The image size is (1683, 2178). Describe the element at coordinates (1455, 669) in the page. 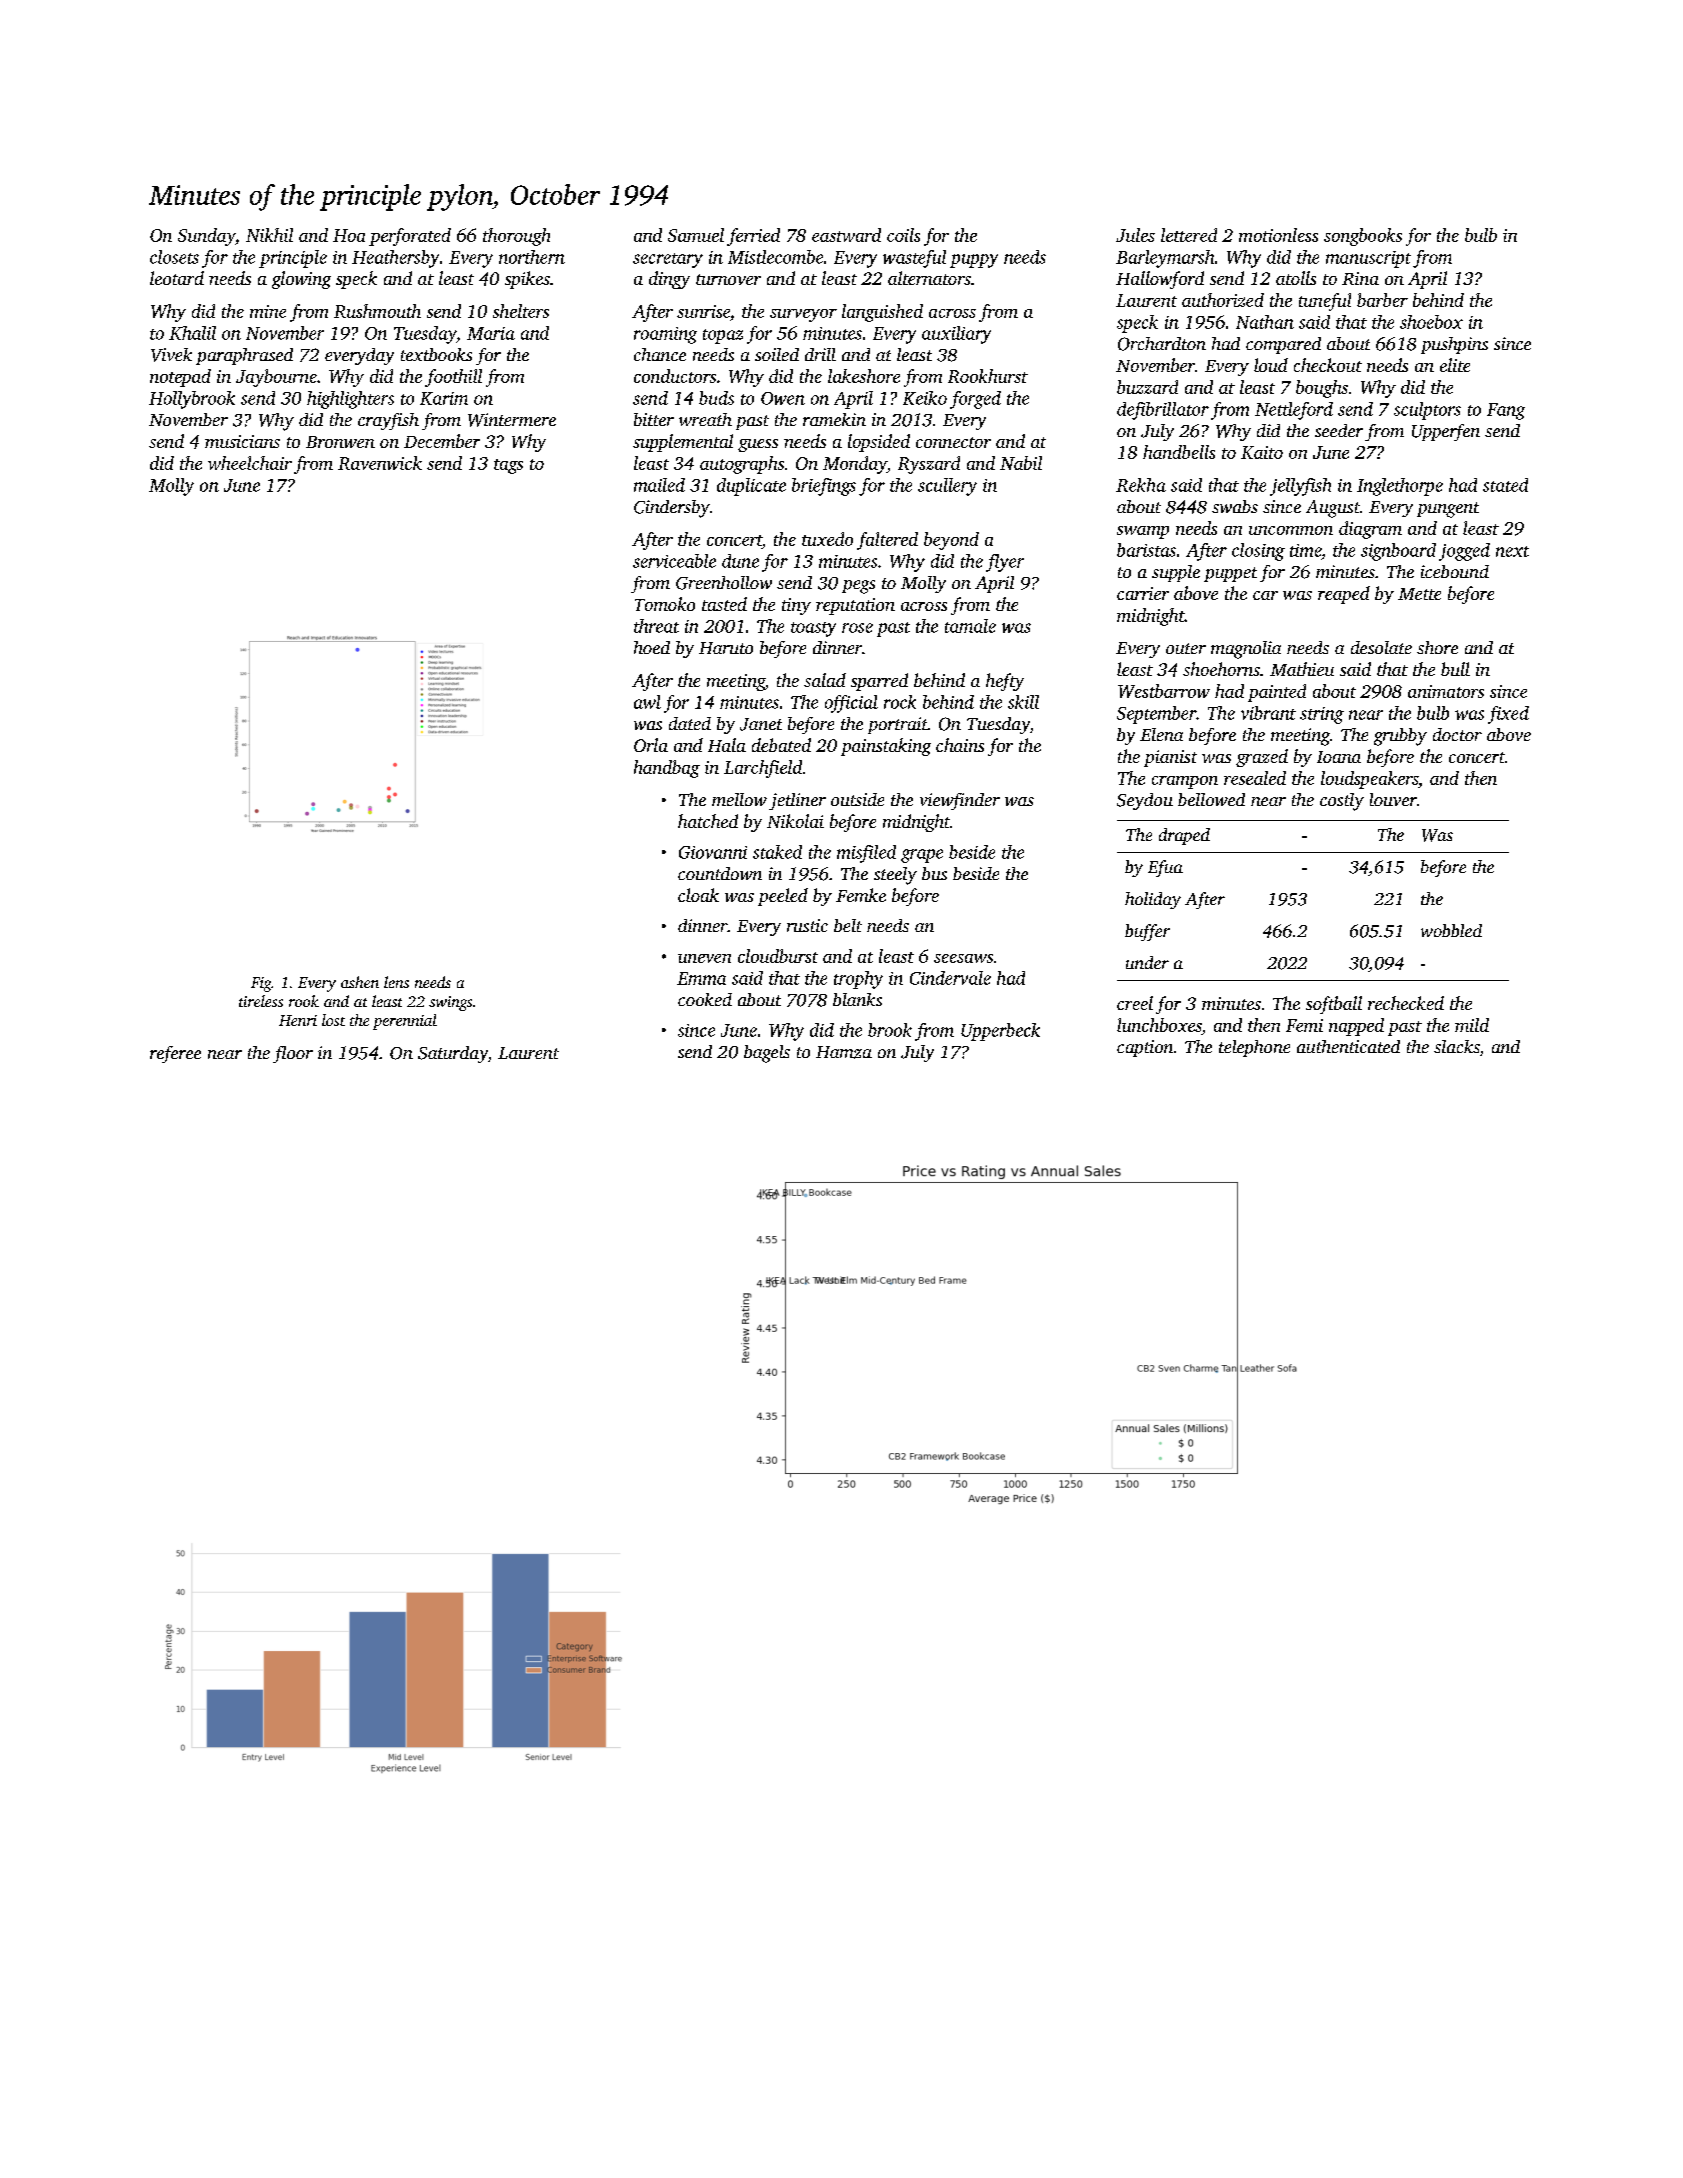

I see `bull` at that location.
